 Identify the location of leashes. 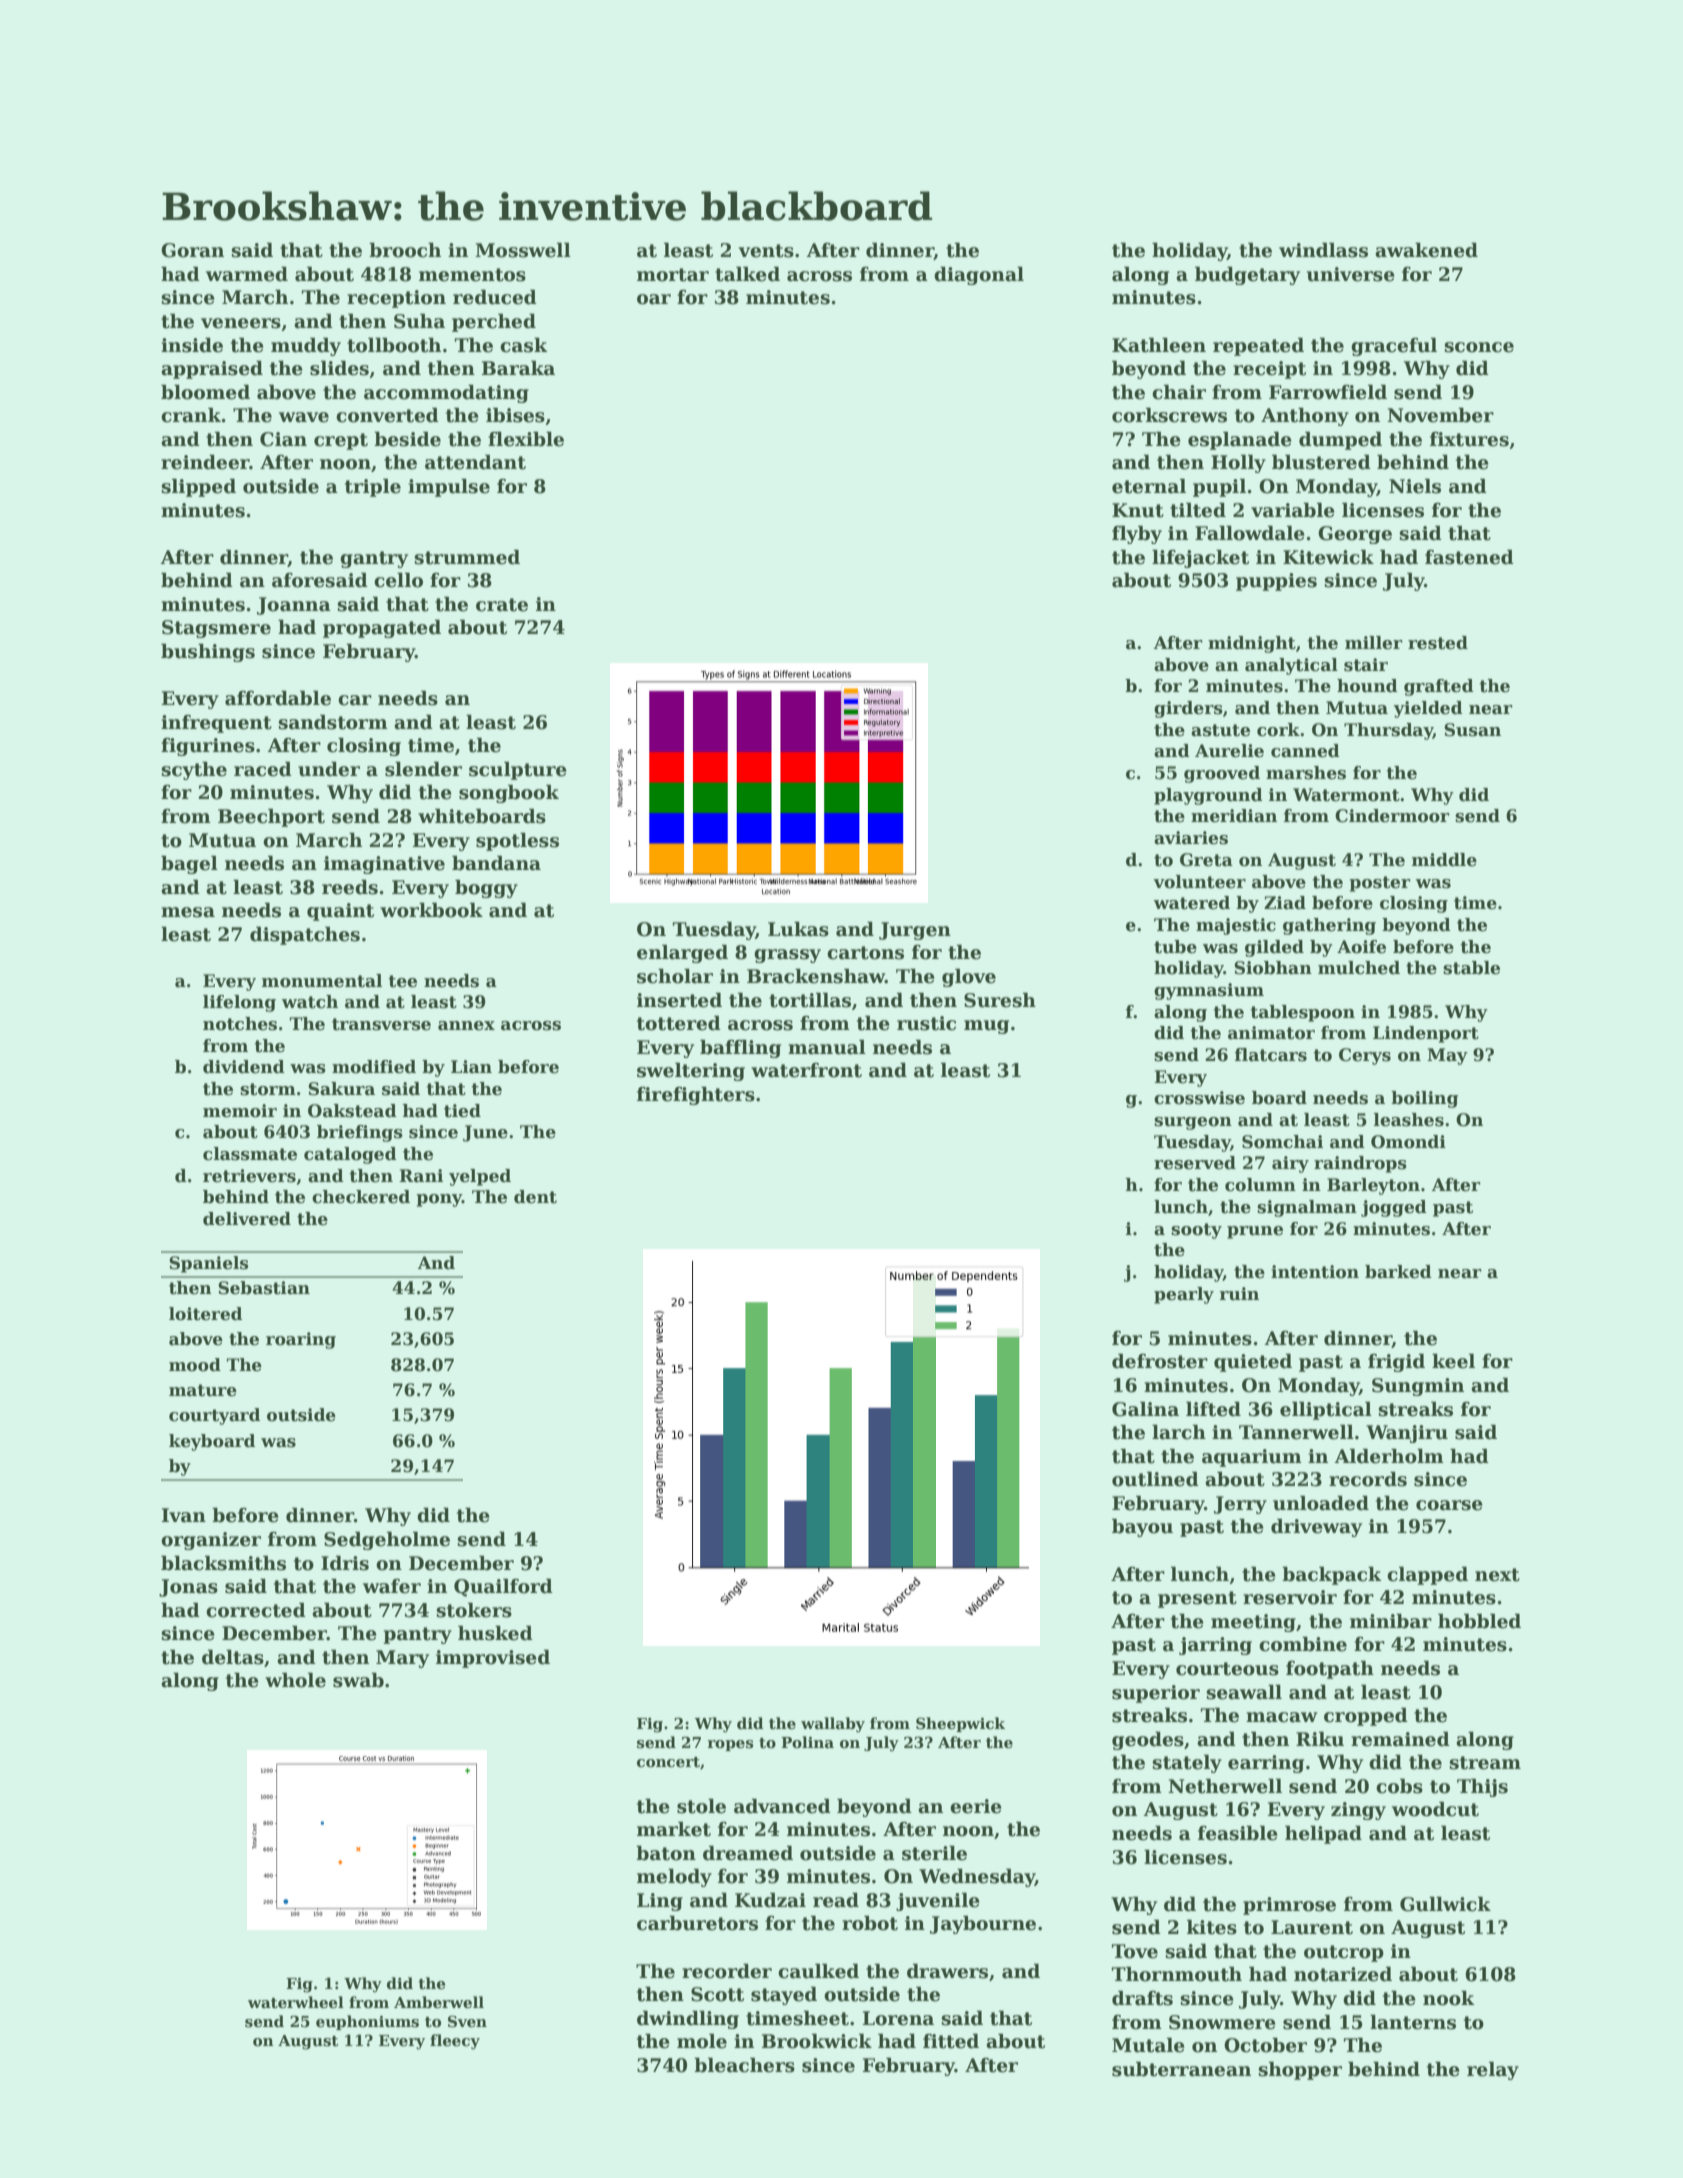
(1409, 1120).
